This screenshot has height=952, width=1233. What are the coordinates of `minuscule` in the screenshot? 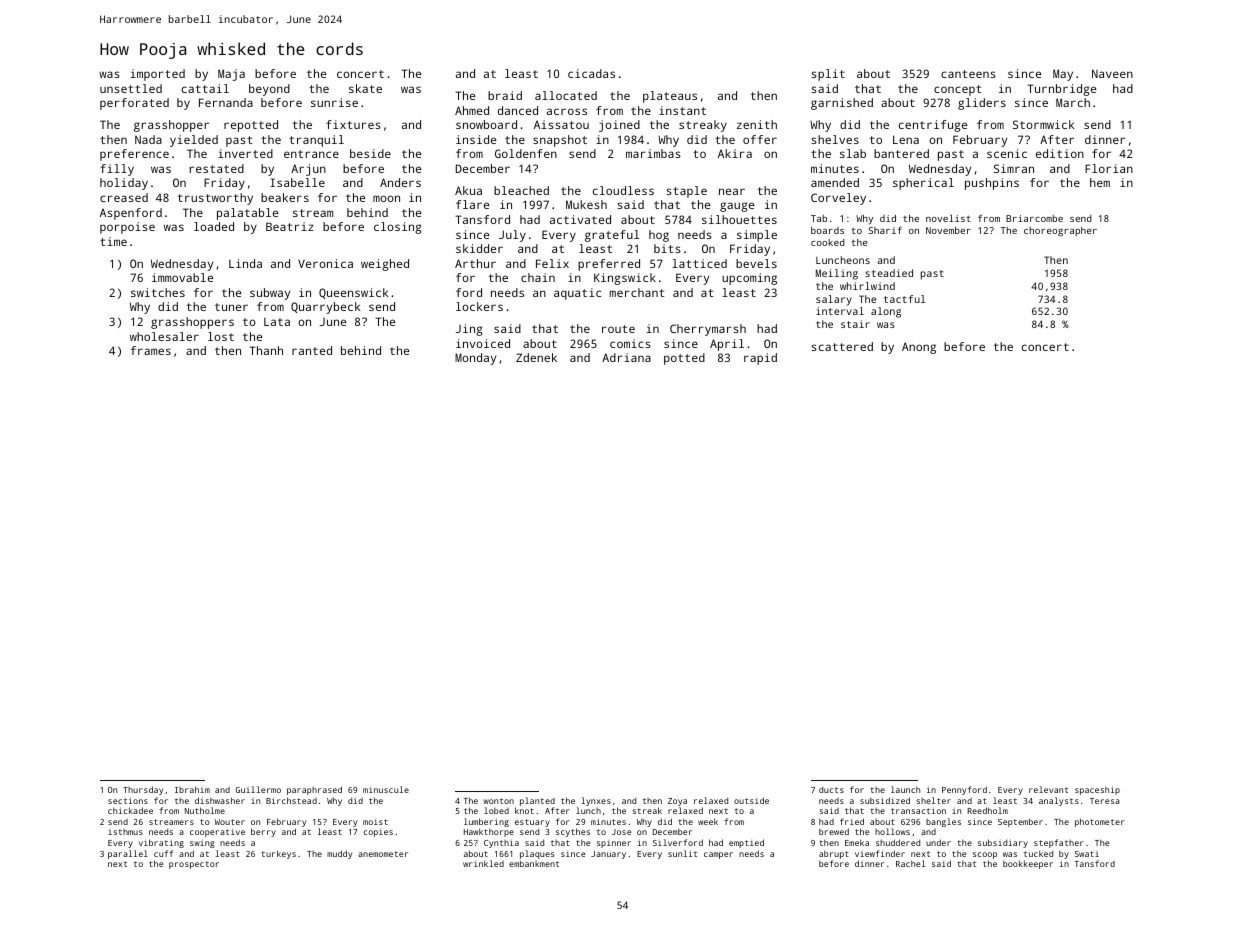 It's located at (386, 789).
